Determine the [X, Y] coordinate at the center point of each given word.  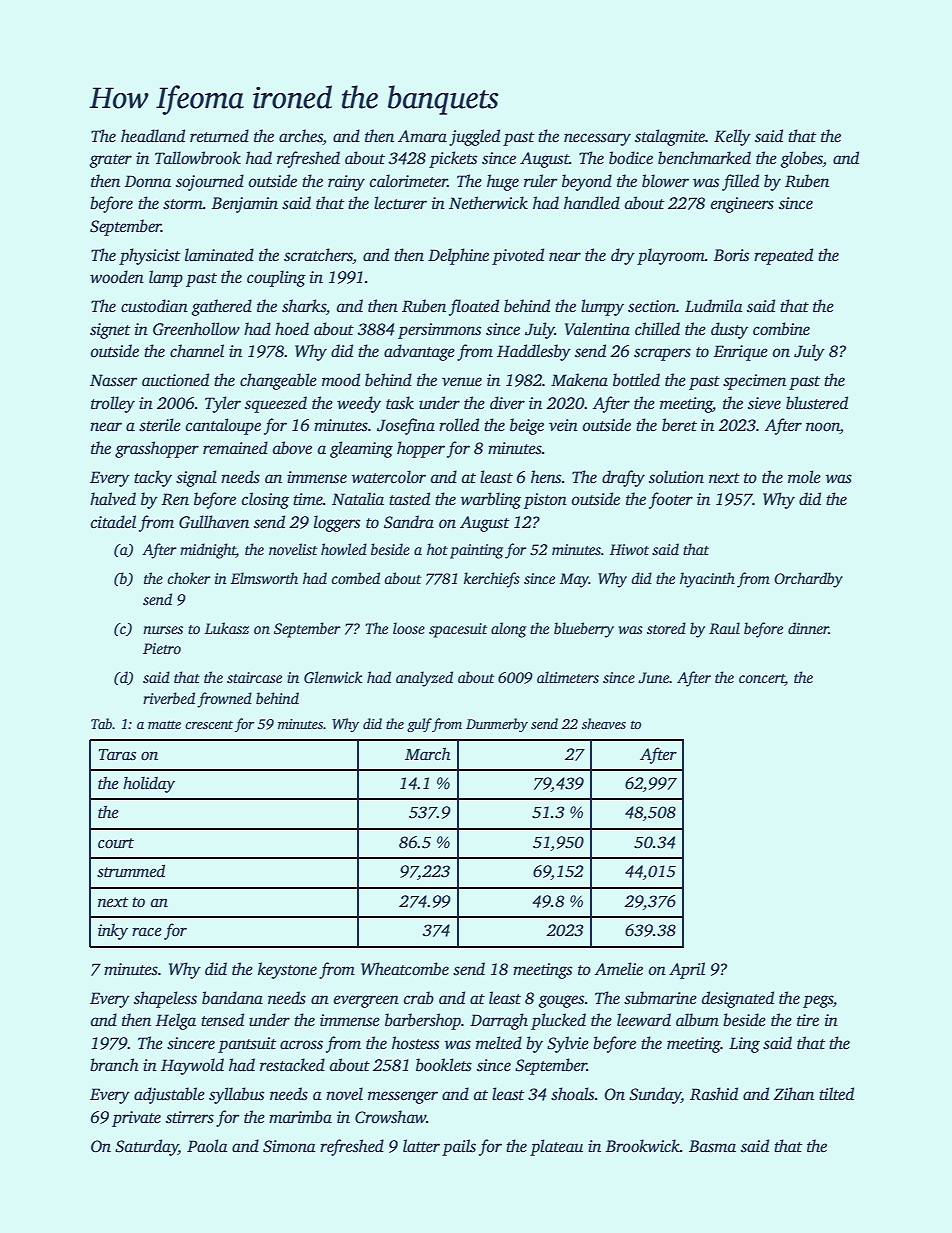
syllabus [236, 1095]
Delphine [458, 256]
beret [679, 425]
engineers [742, 205]
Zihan [793, 1093]
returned [219, 136]
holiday [149, 785]
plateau [556, 1147]
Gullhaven [214, 522]
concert [762, 680]
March [427, 754]
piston [545, 501]
